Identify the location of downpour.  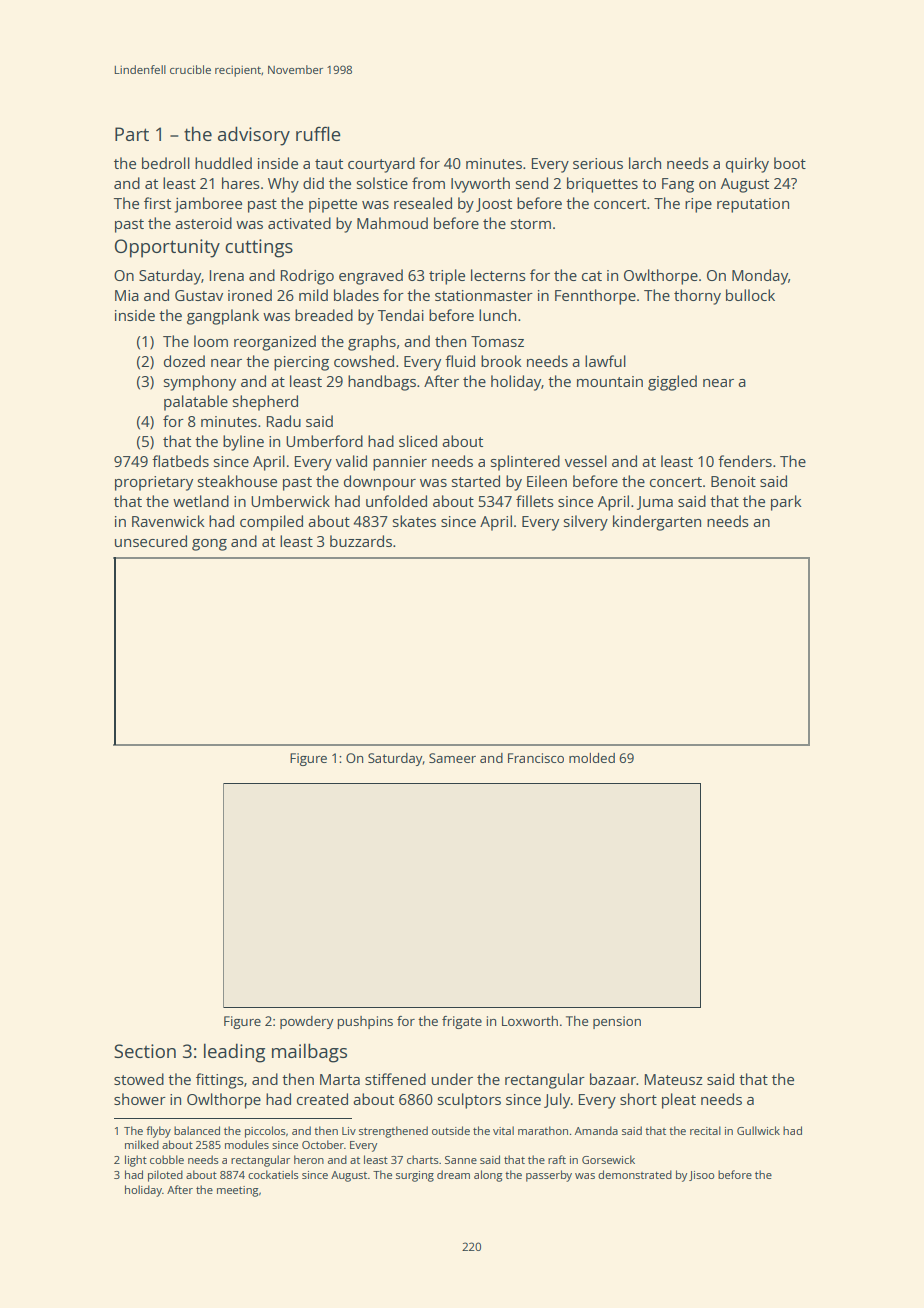
(380, 483).
